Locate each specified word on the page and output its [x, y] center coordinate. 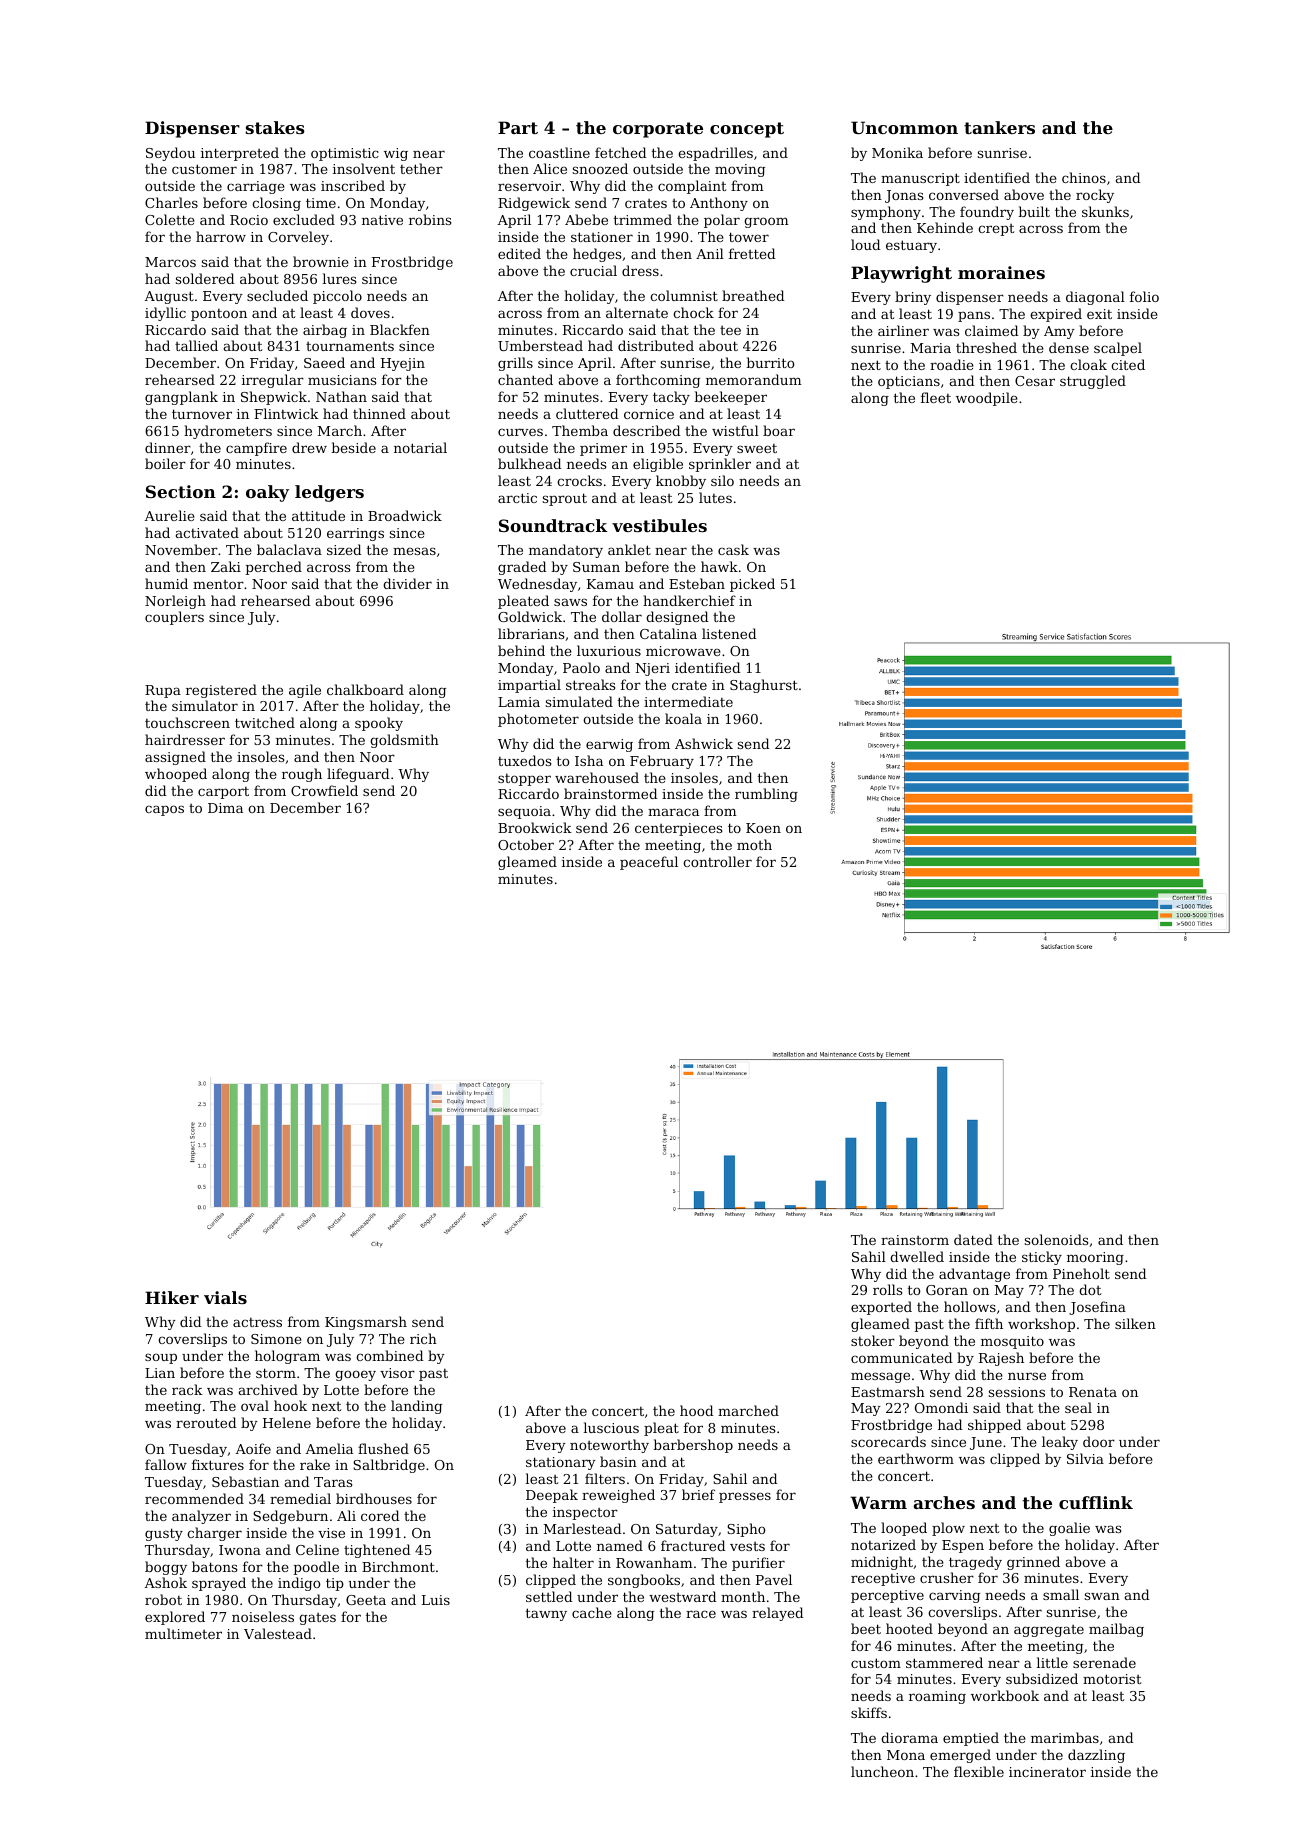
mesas [414, 551]
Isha [589, 760]
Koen [763, 828]
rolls [887, 1289]
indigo [299, 1584]
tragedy [975, 1563]
